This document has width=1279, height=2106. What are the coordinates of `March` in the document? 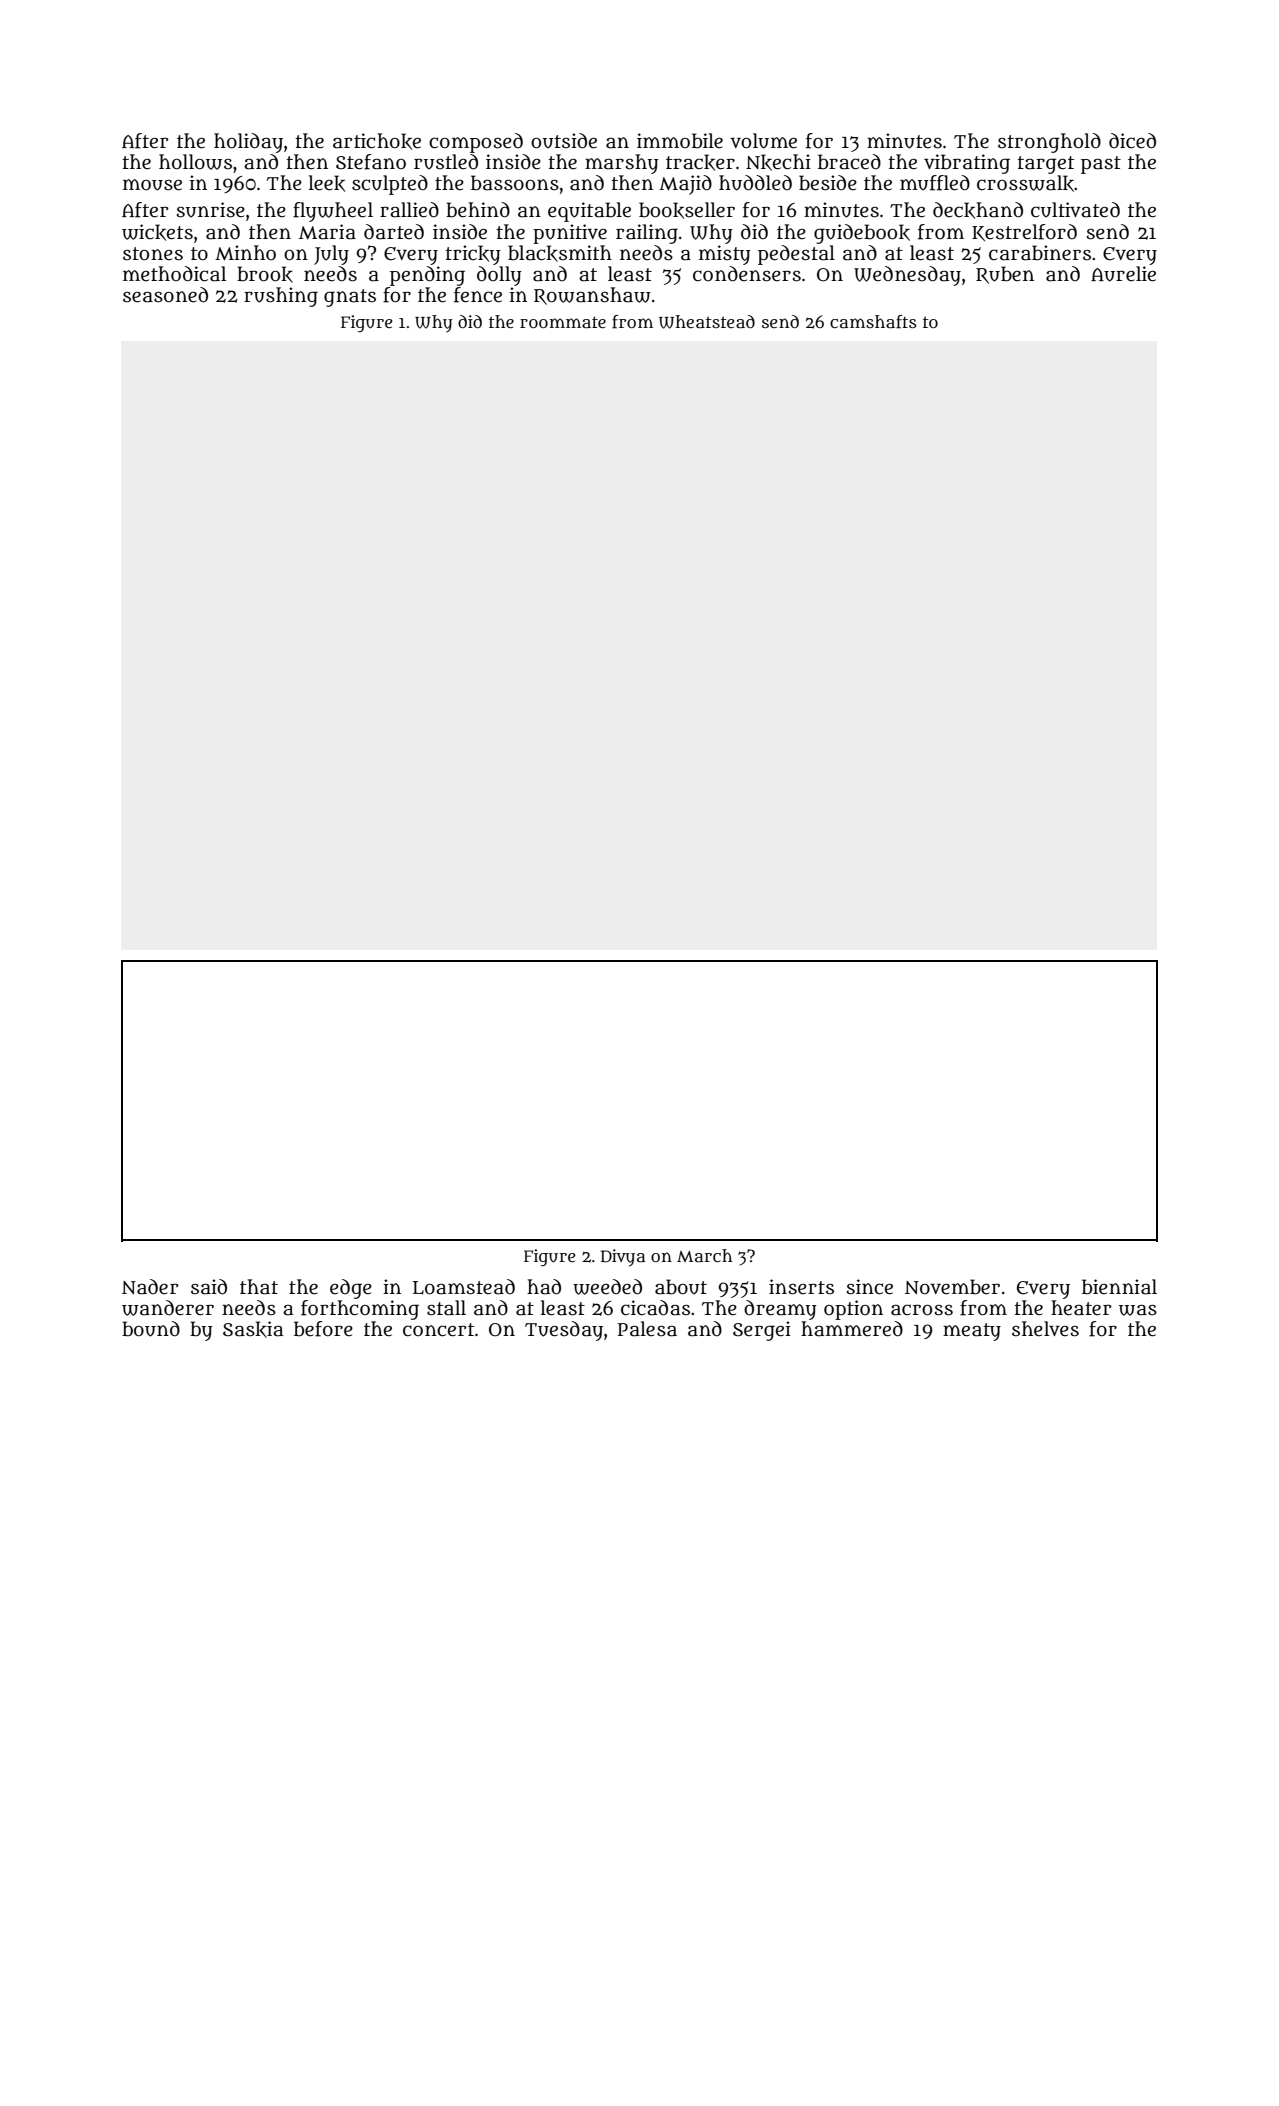 It's located at (704, 1255).
